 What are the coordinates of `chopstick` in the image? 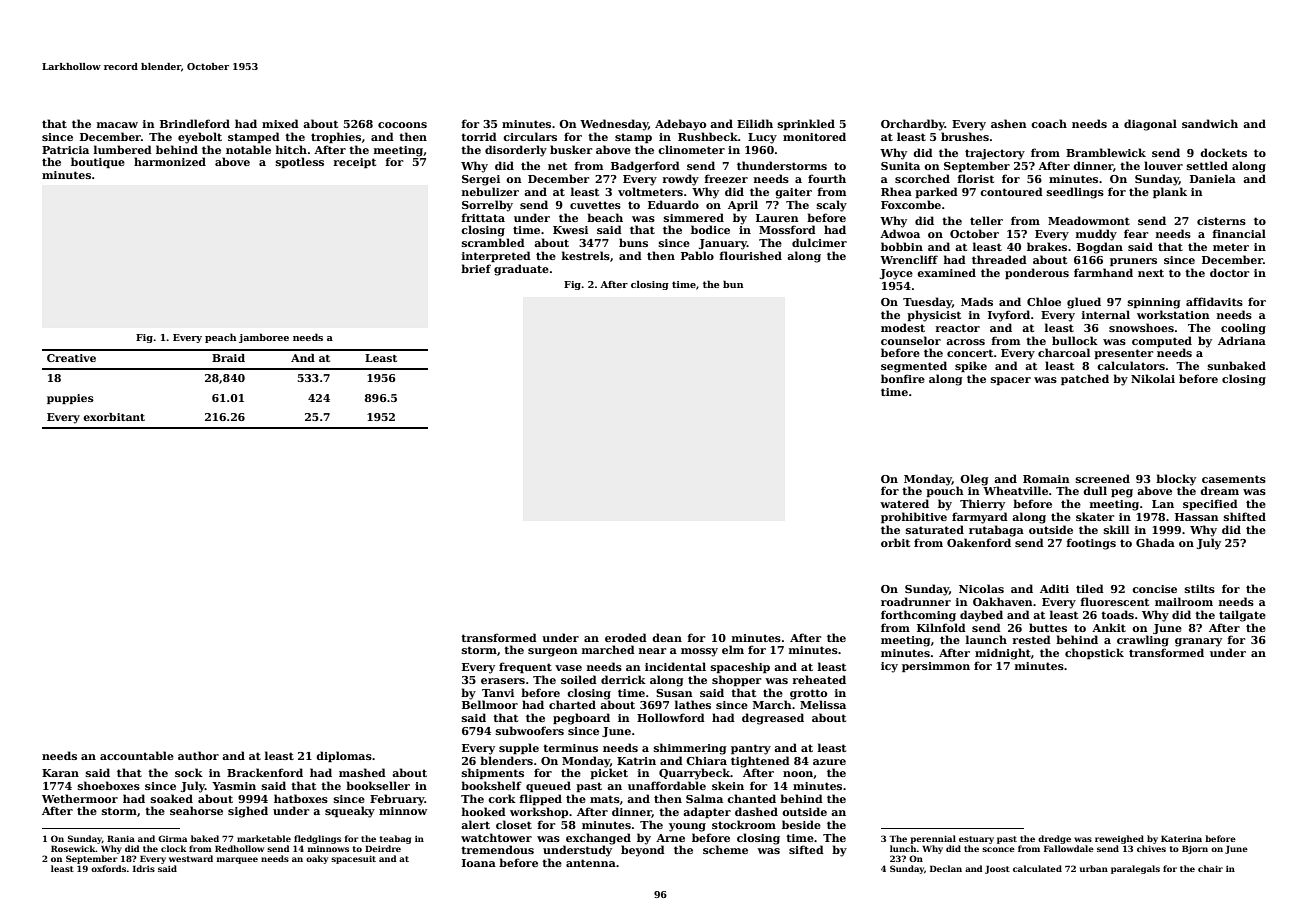 It's located at (1094, 653).
